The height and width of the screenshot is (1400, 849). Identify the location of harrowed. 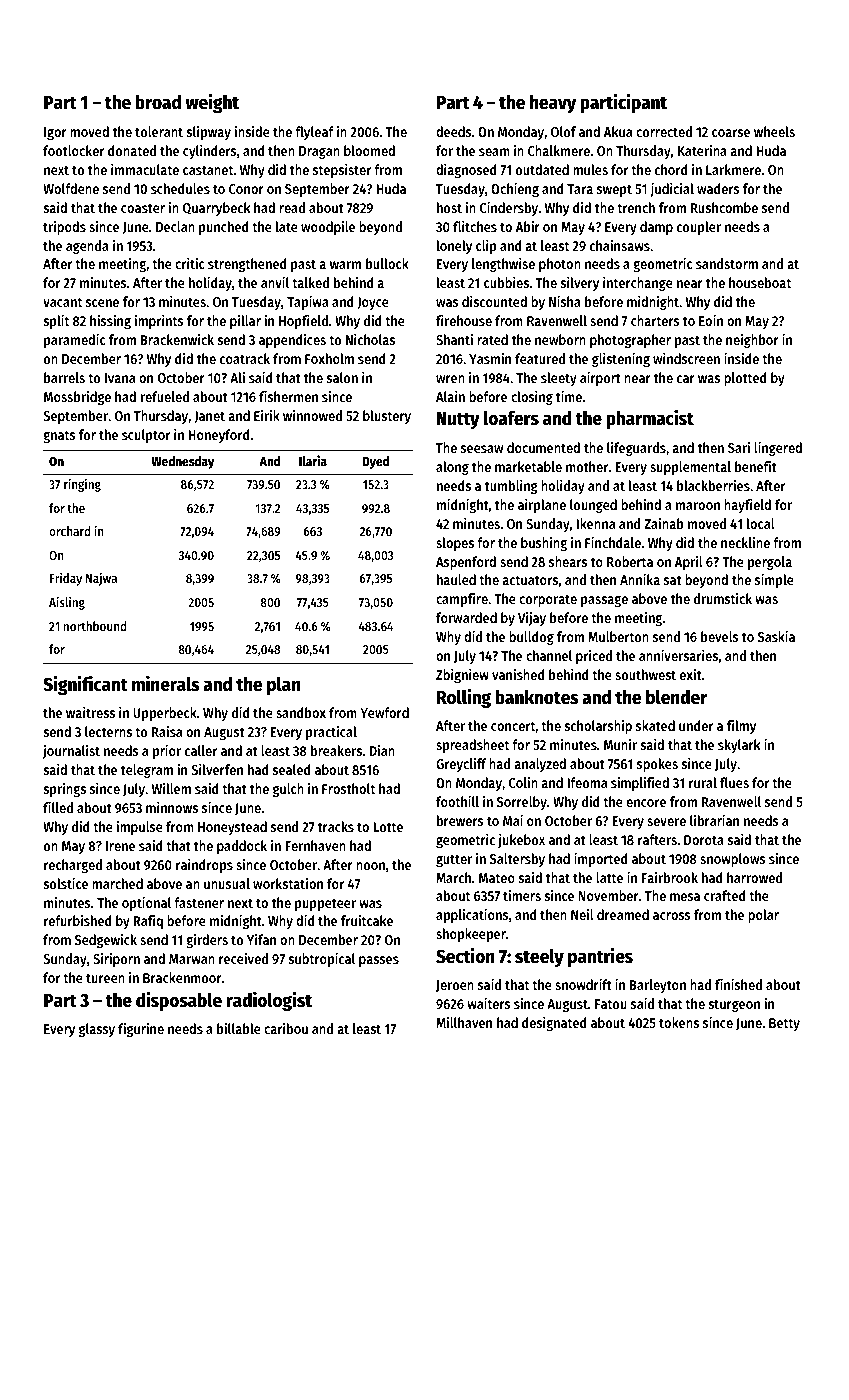
(754, 877).
